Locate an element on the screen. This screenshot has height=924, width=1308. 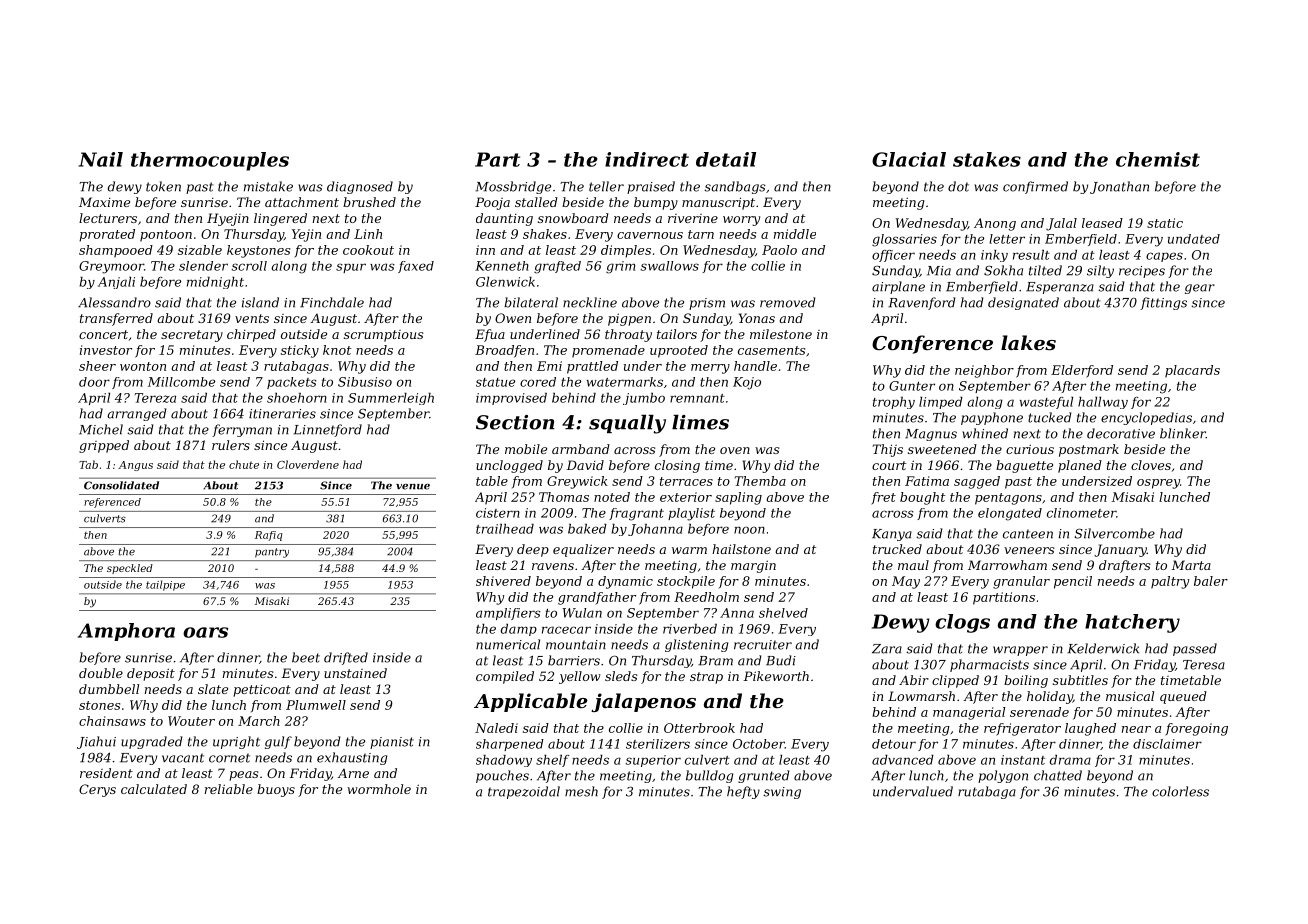
silty is located at coordinates (1100, 271).
